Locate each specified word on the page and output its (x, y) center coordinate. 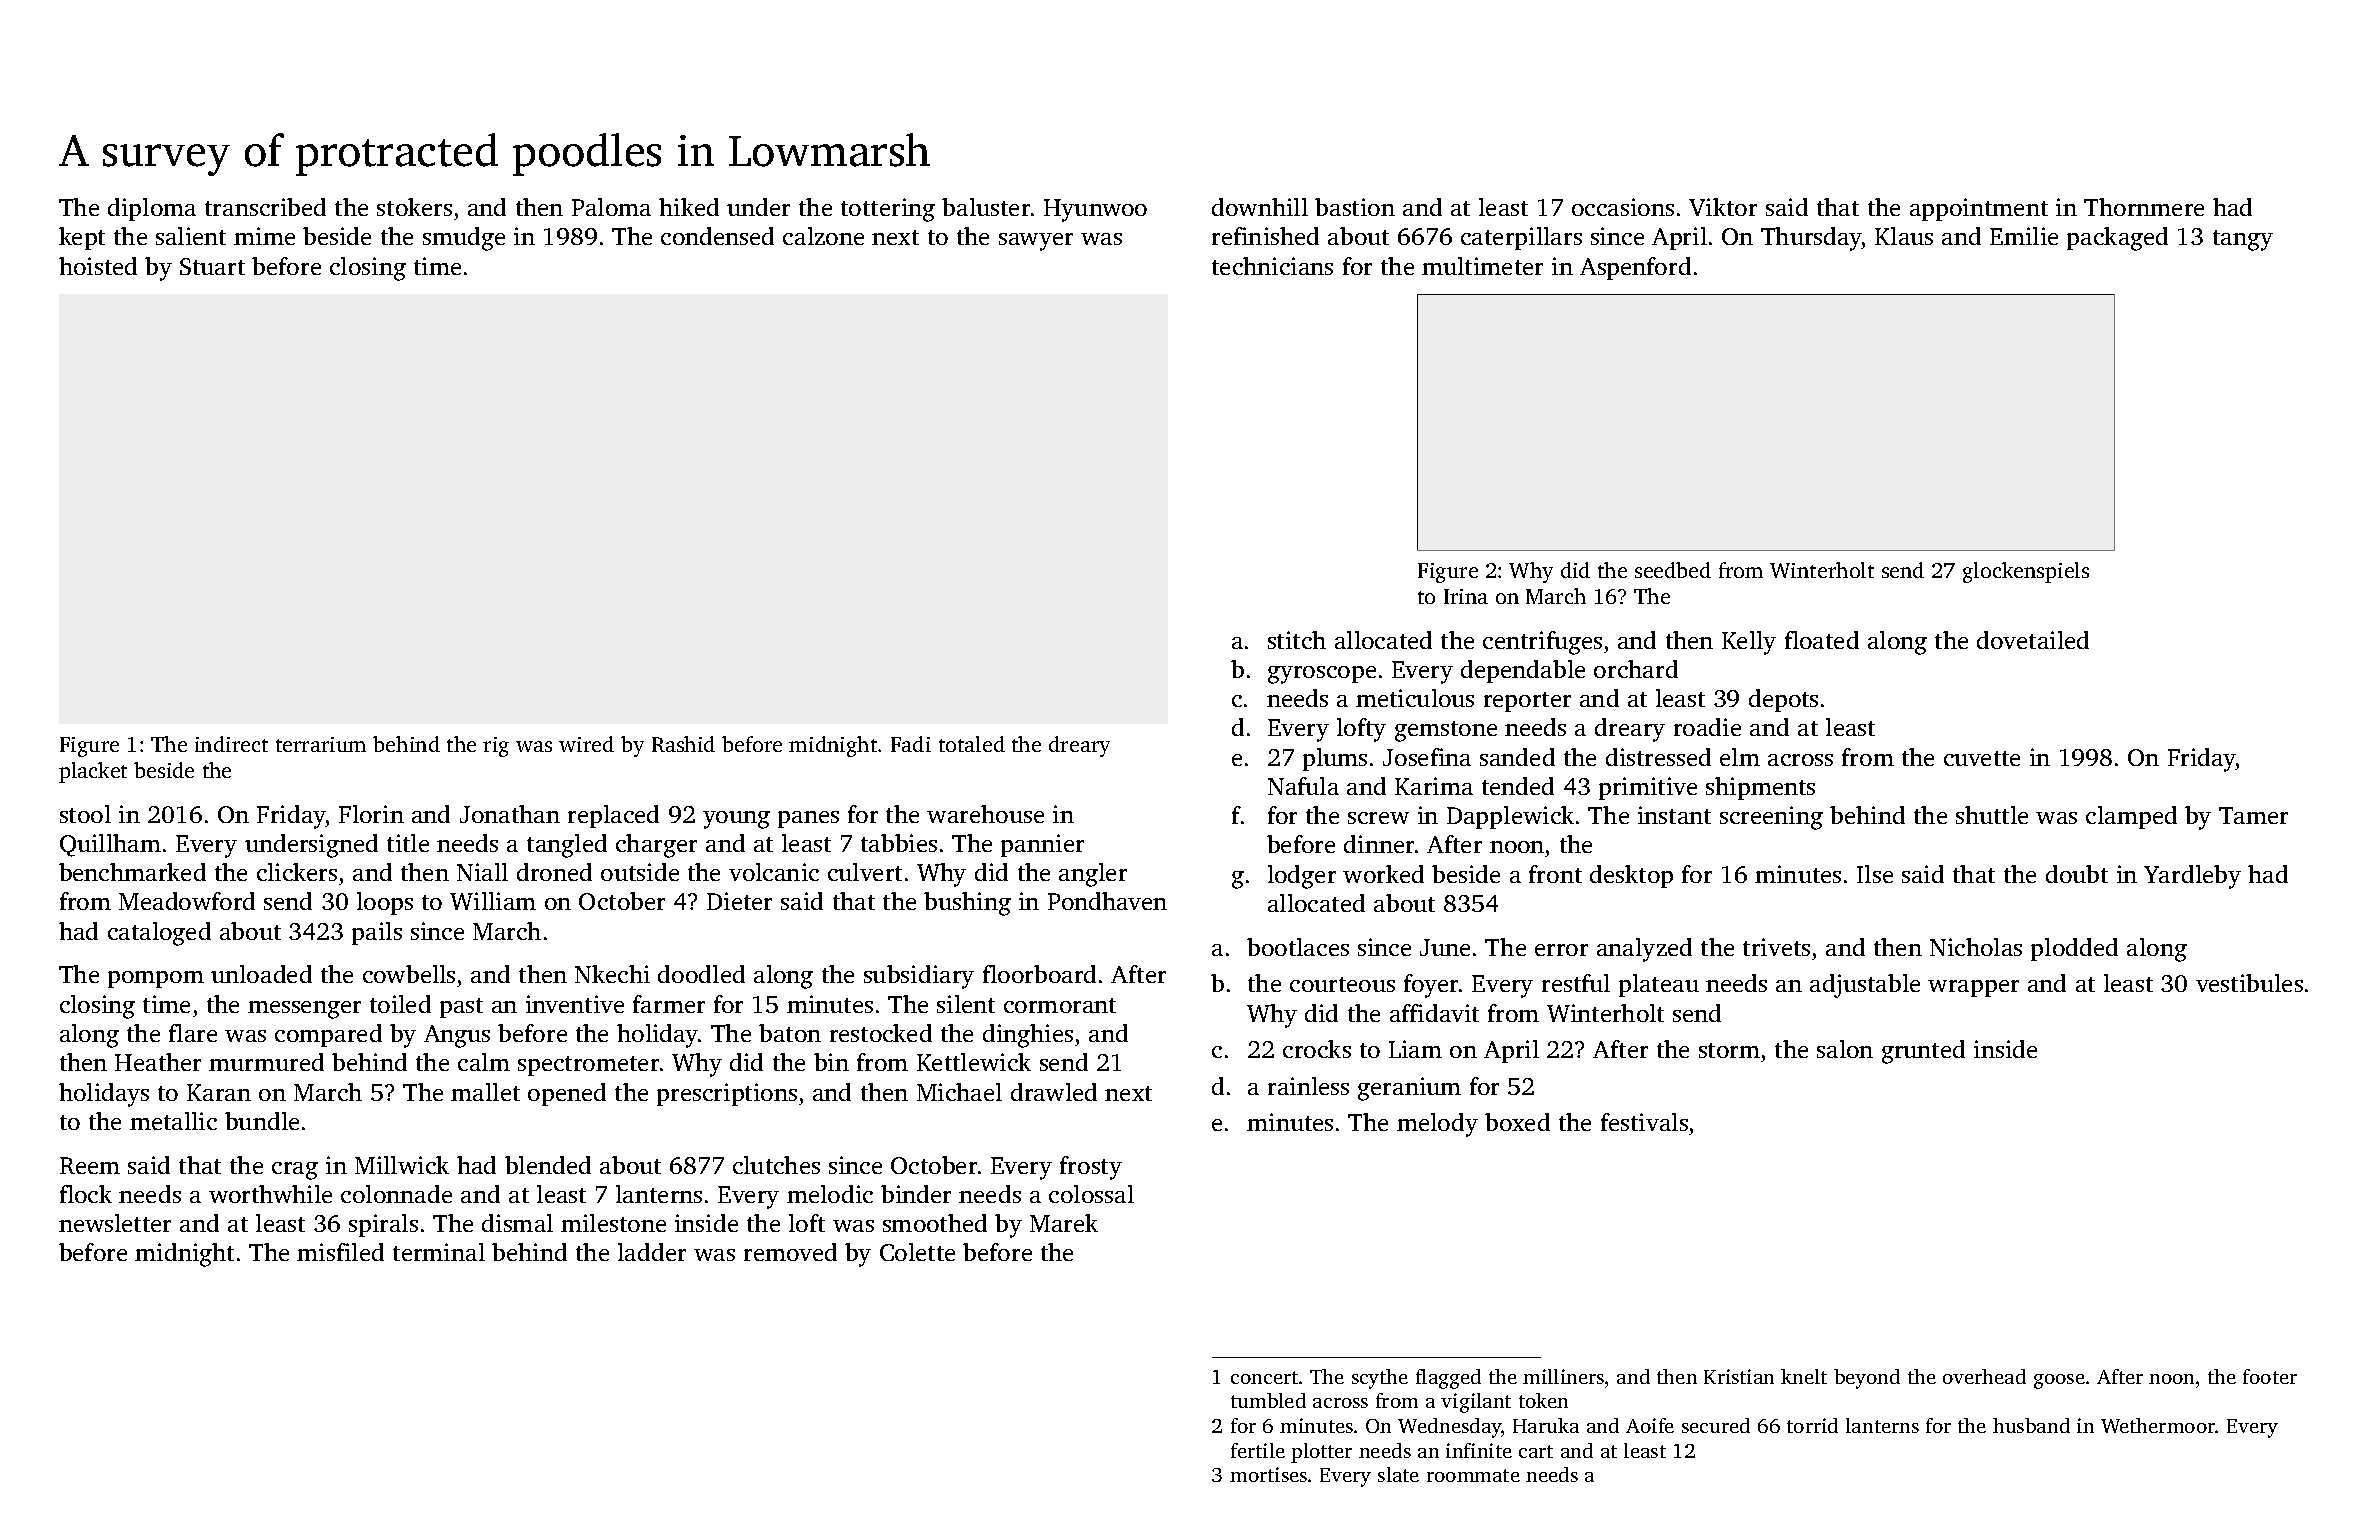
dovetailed (2033, 640)
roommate (1473, 1475)
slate (1398, 1474)
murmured (266, 1062)
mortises (1268, 1474)
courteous (1342, 984)
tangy (2243, 240)
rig (496, 747)
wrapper (1973, 988)
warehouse (985, 814)
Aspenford (1635, 268)
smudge (464, 239)
